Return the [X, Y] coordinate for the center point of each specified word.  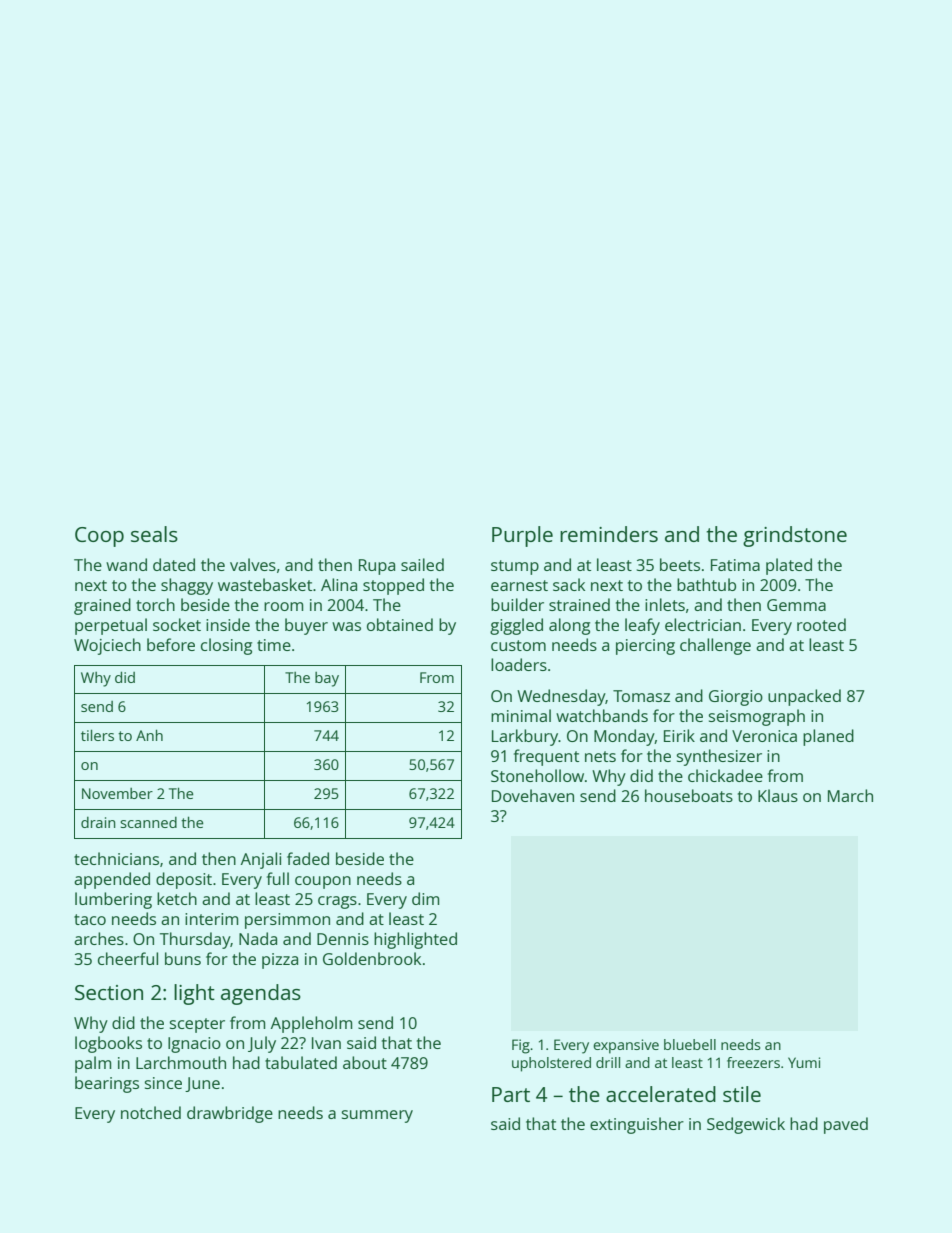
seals [154, 534]
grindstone [795, 536]
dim [425, 898]
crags [337, 902]
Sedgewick [746, 1125]
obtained [400, 624]
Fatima [735, 565]
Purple [522, 536]
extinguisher [637, 1125]
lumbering [113, 900]
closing [226, 646]
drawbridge [230, 1114]
